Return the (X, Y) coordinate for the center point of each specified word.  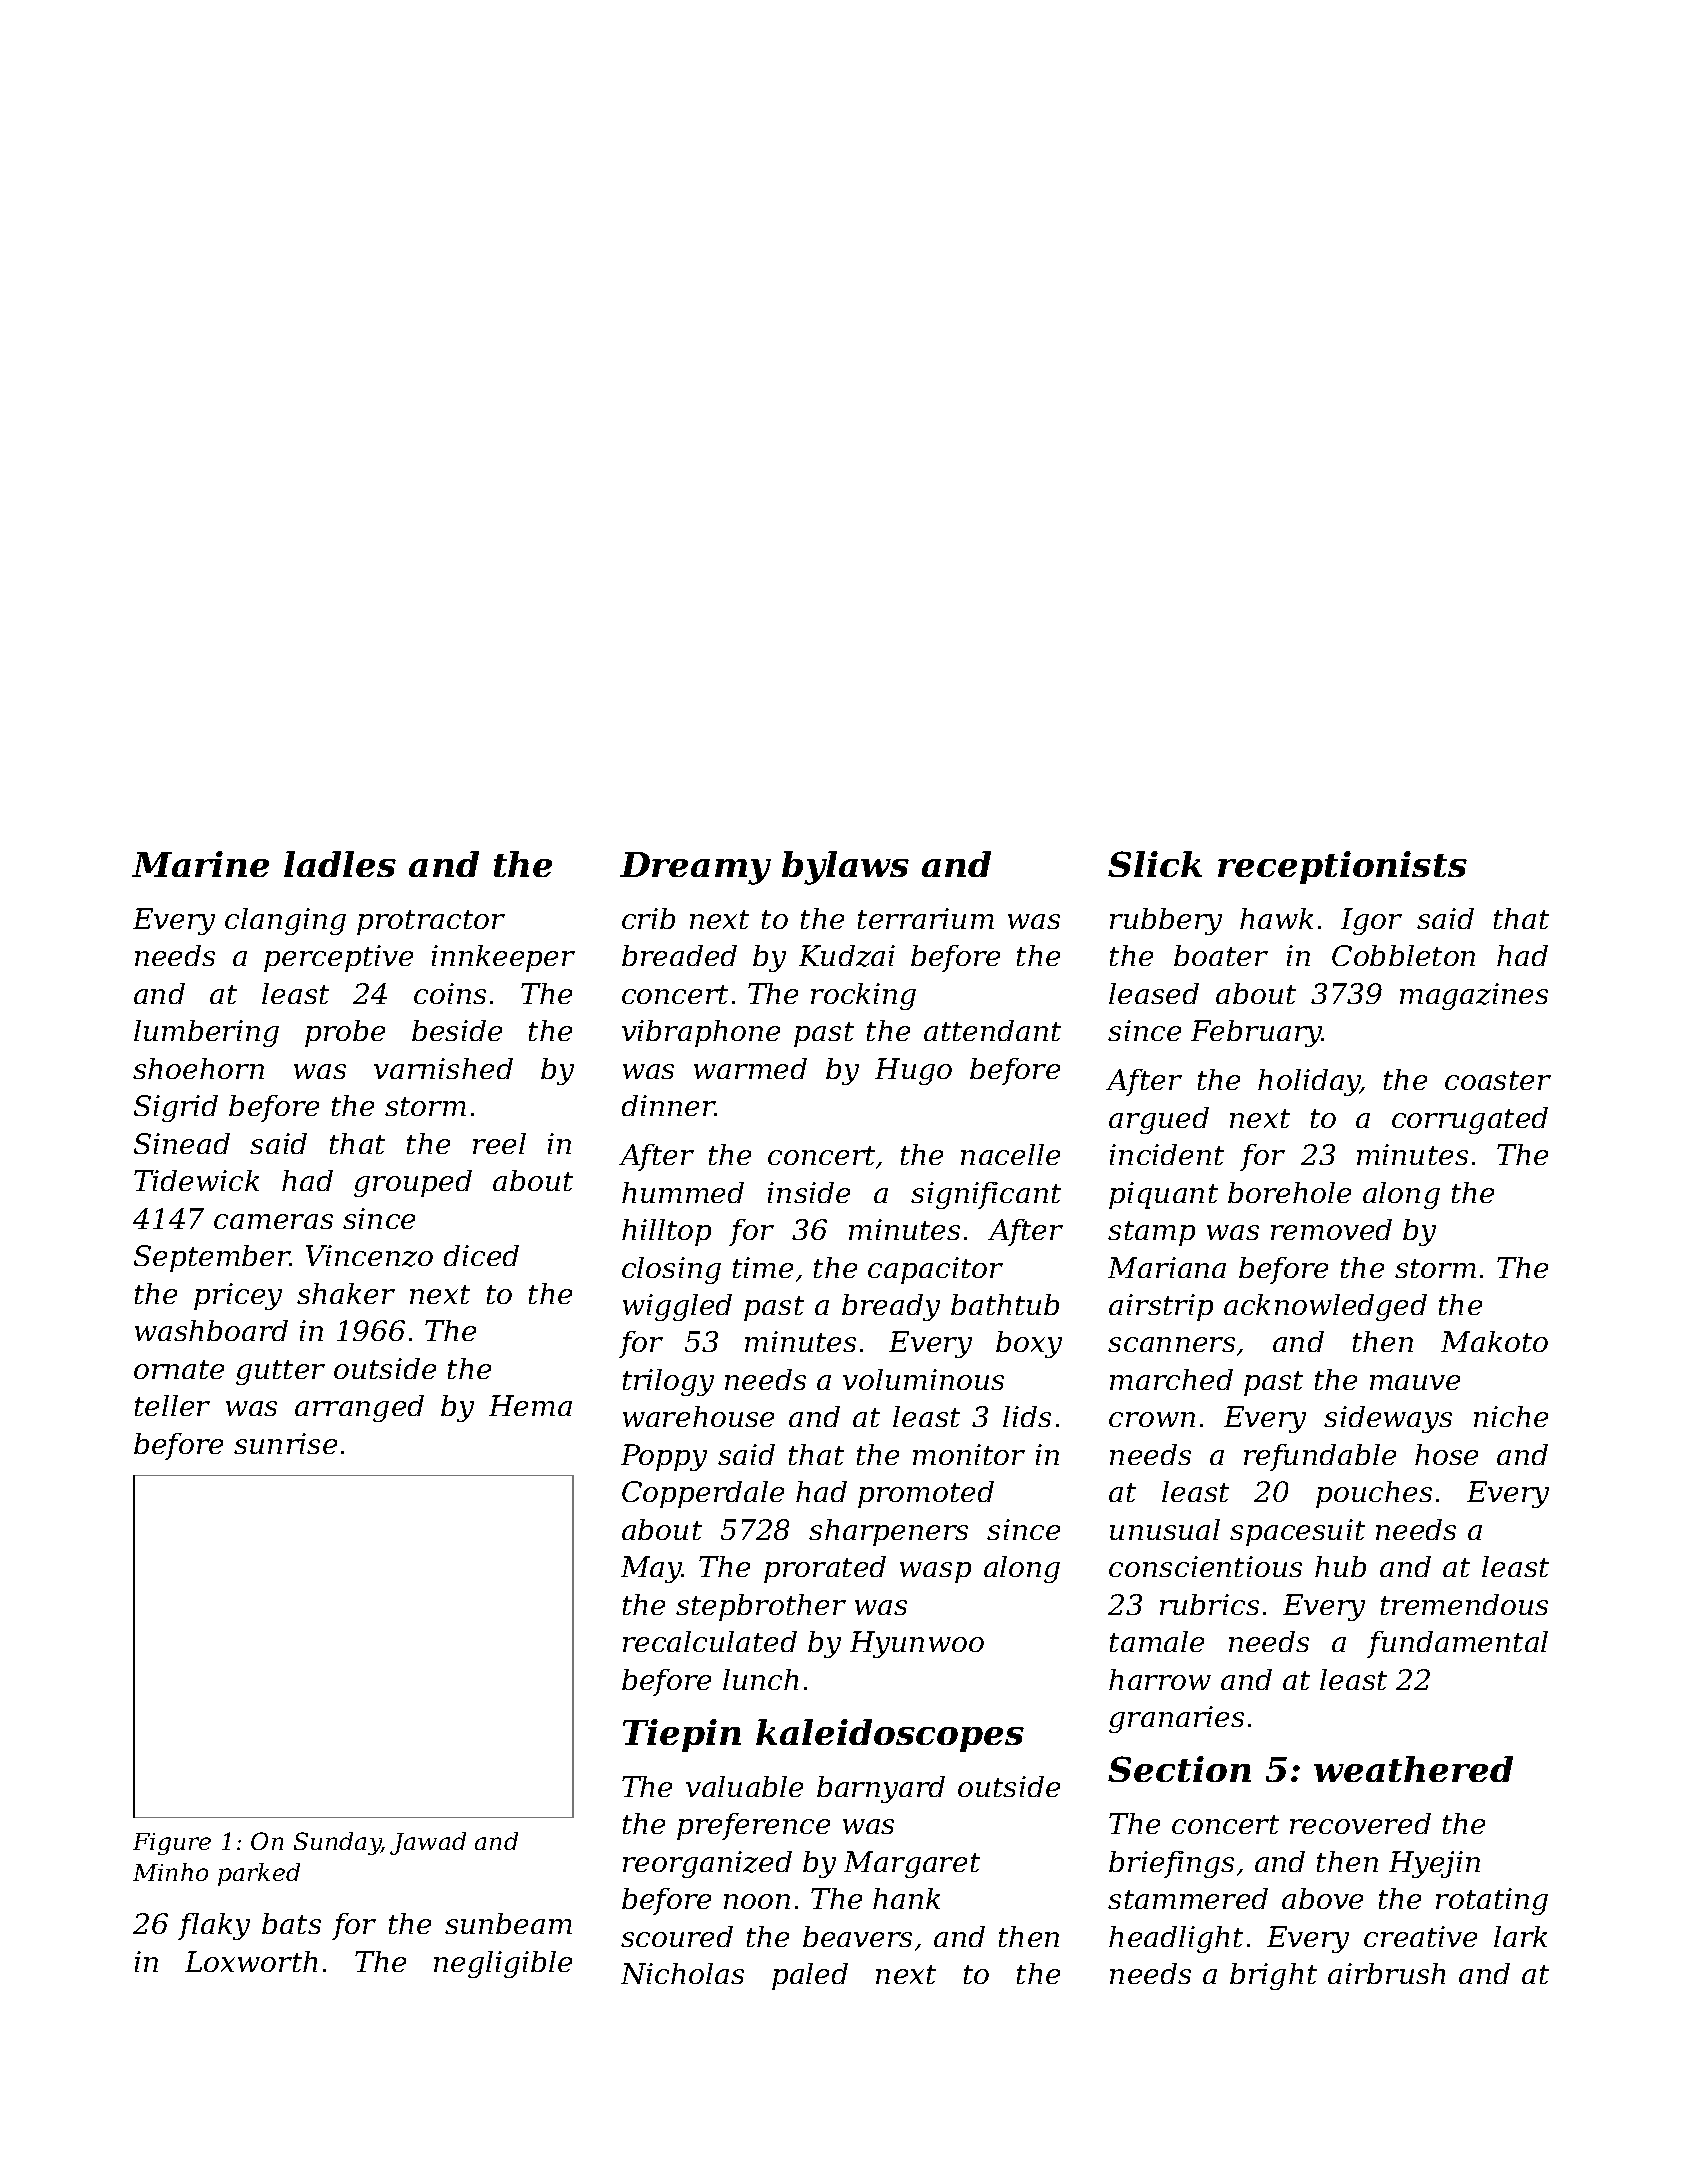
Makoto (1494, 1341)
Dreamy (695, 868)
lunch (760, 1679)
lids (1027, 1416)
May (651, 1569)
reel (499, 1143)
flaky (214, 1926)
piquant (1163, 1195)
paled (810, 1976)
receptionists (1342, 867)
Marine (200, 864)
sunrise (285, 1443)
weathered (1413, 1769)
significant (986, 1195)
